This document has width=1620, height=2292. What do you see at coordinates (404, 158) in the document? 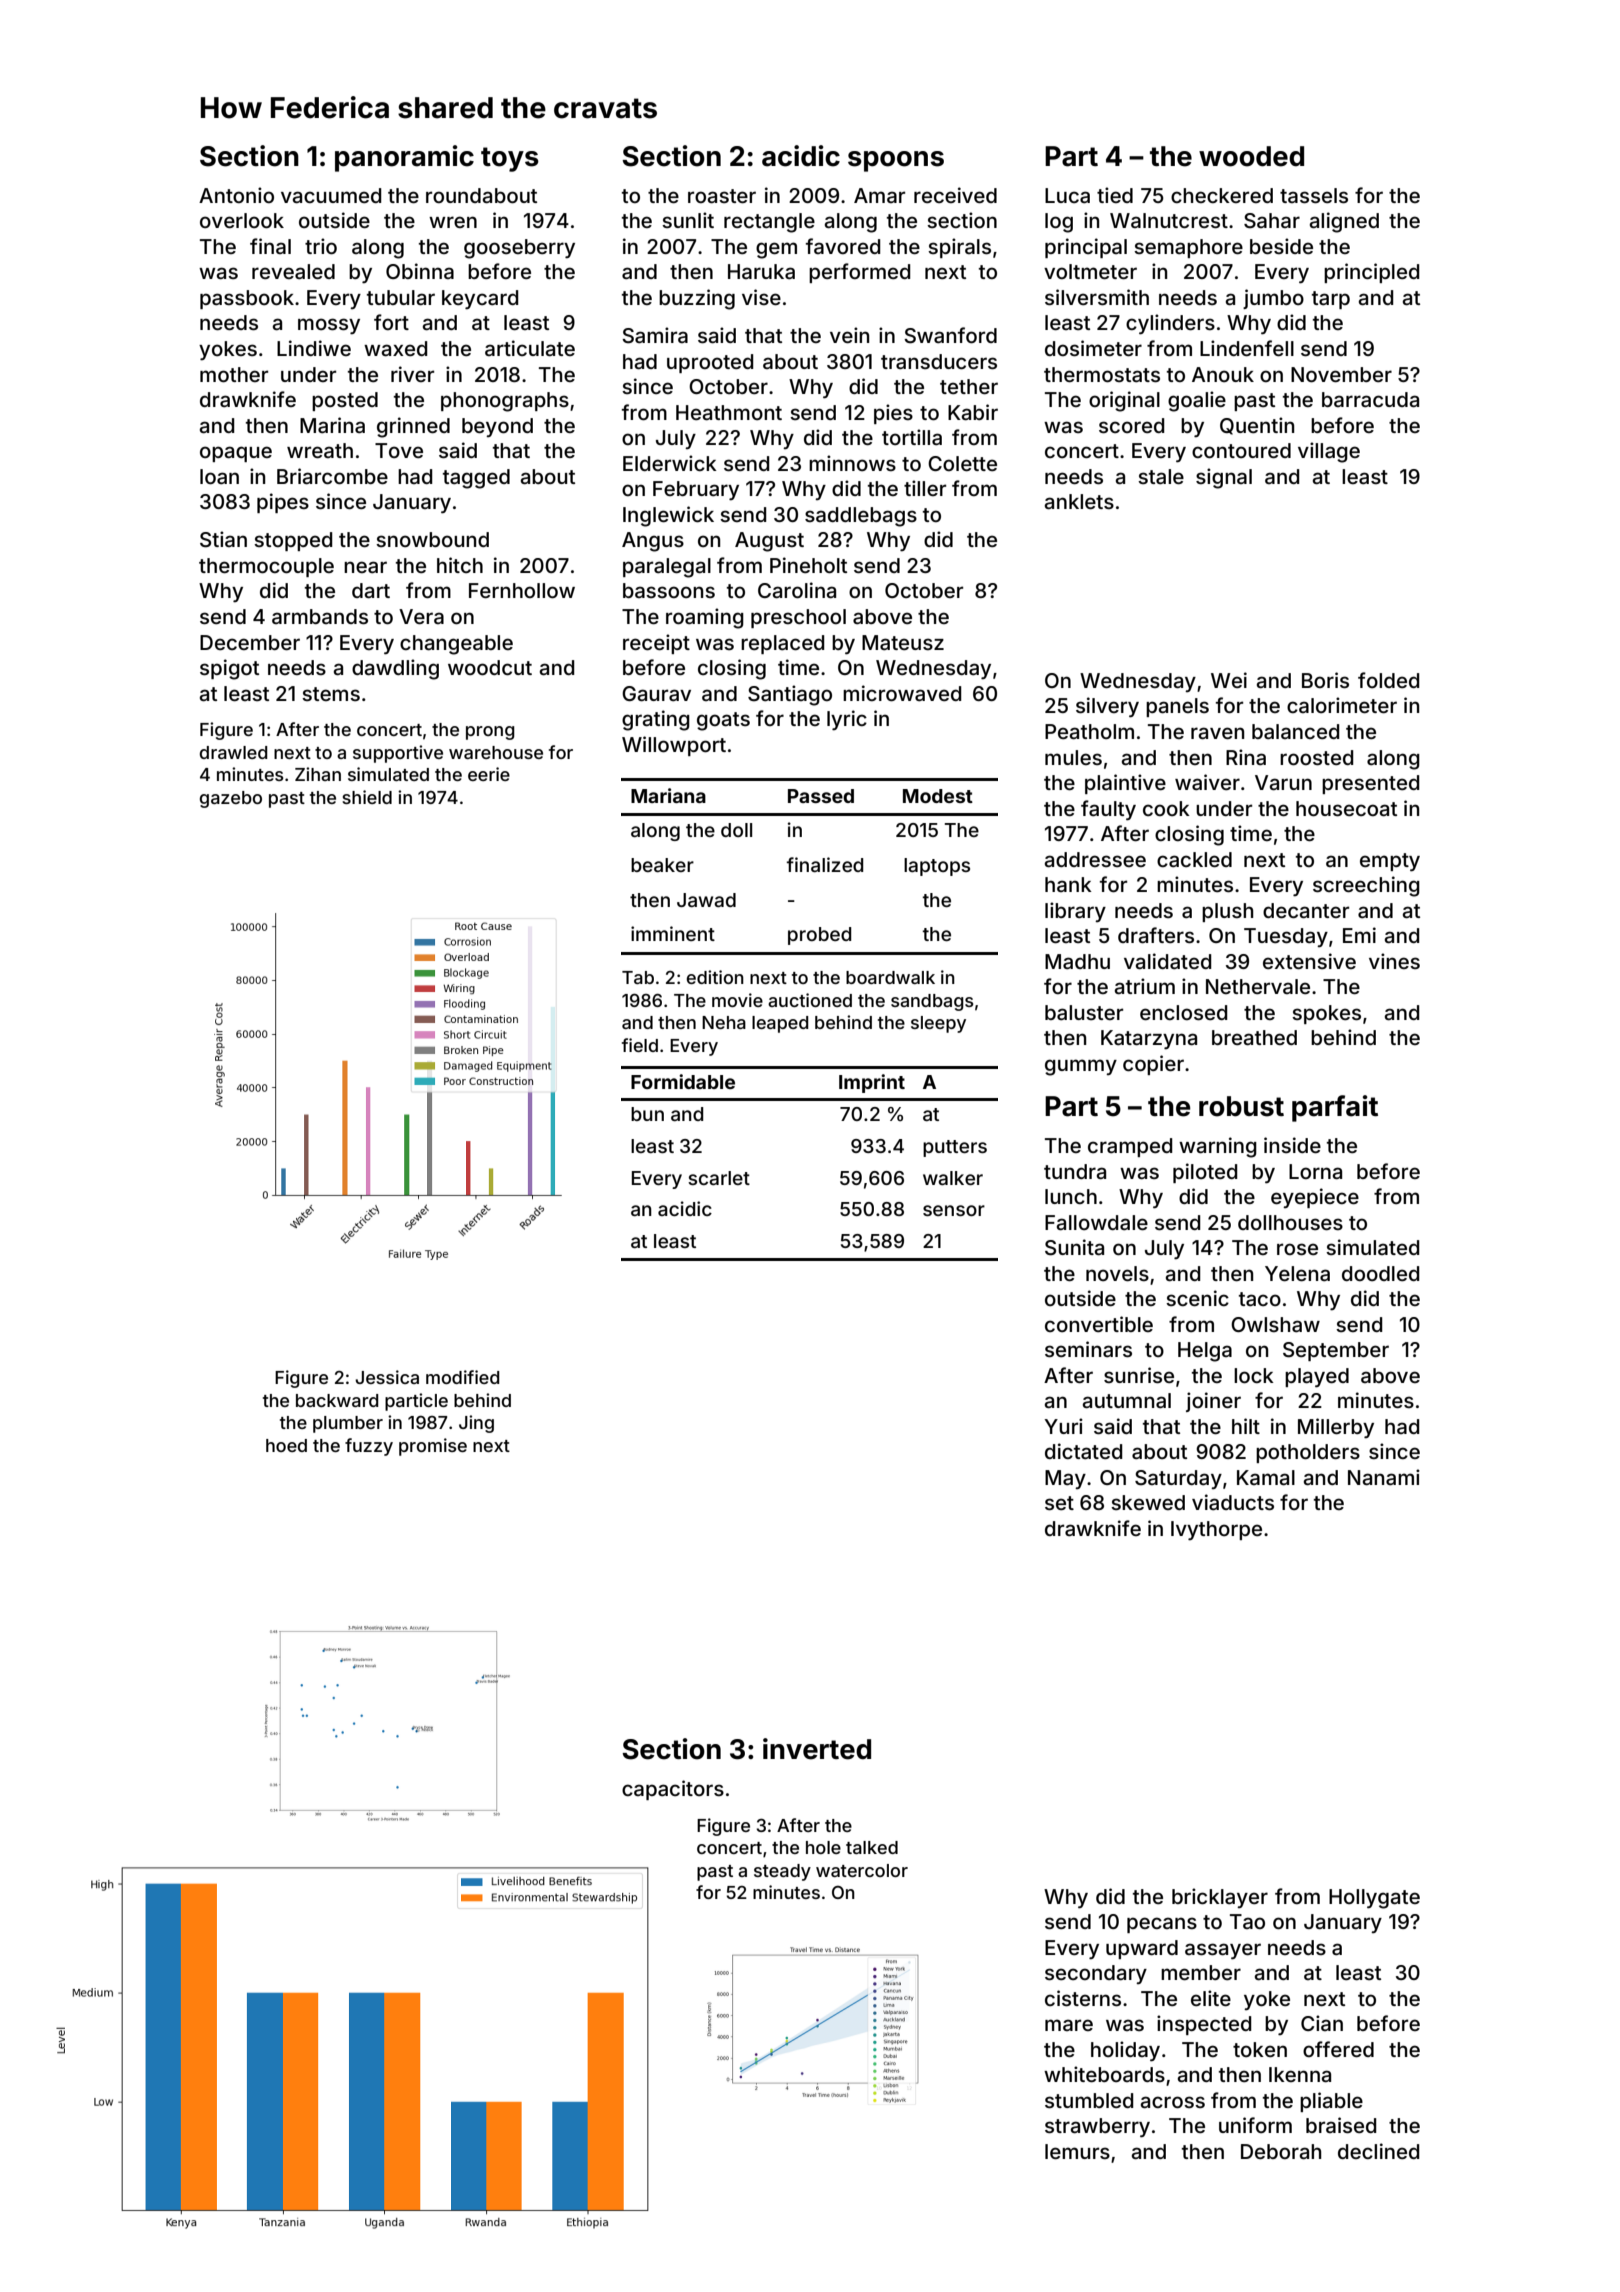
I see `panoramic` at bounding box center [404, 158].
